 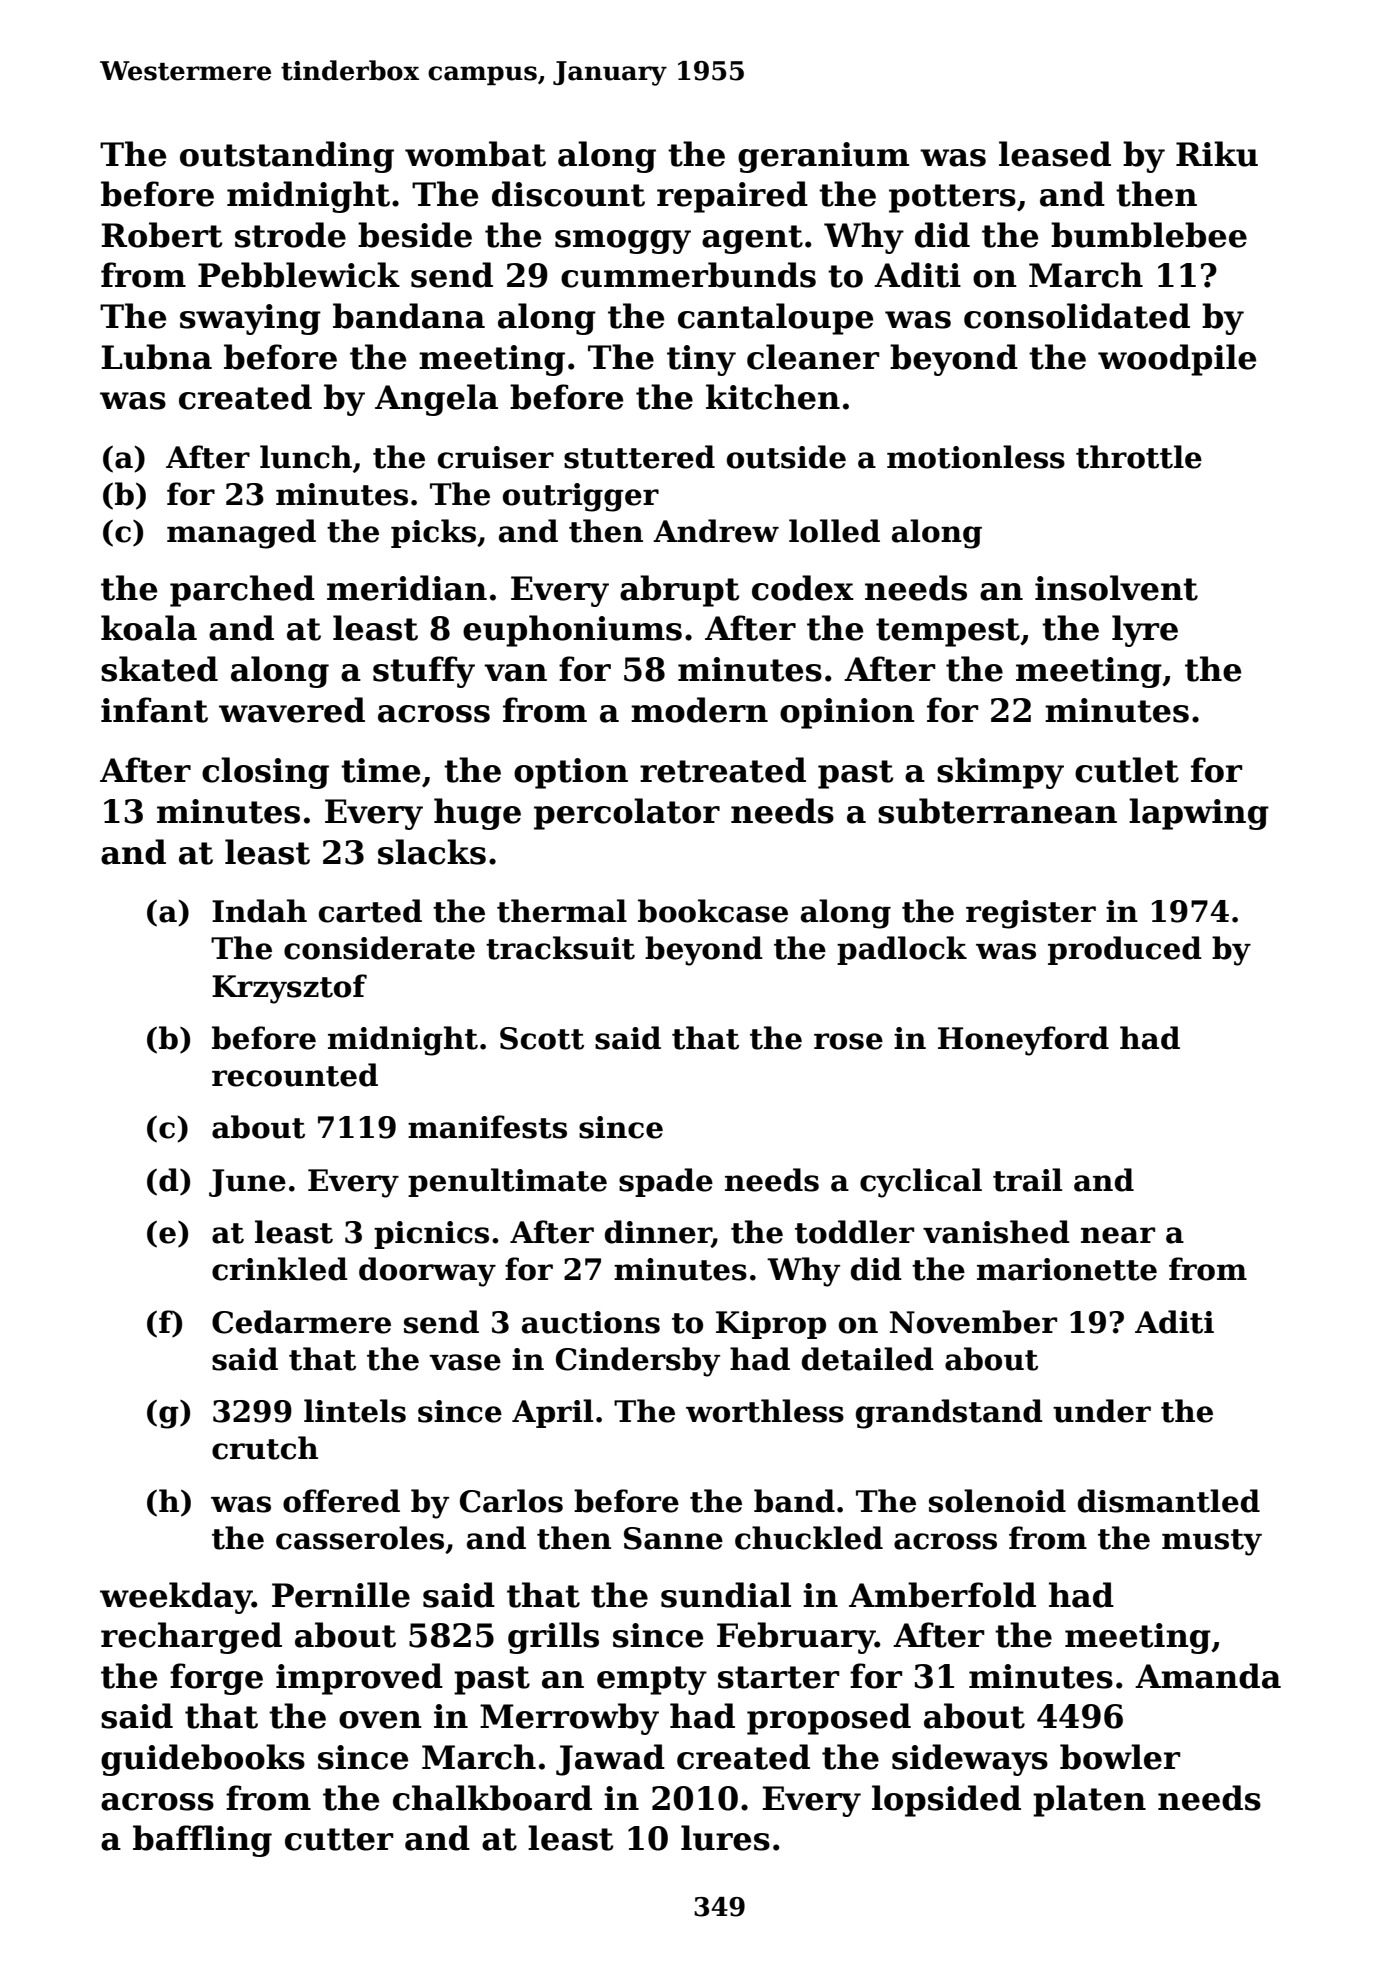 What do you see at coordinates (572, 631) in the image?
I see `euphoniums` at bounding box center [572, 631].
